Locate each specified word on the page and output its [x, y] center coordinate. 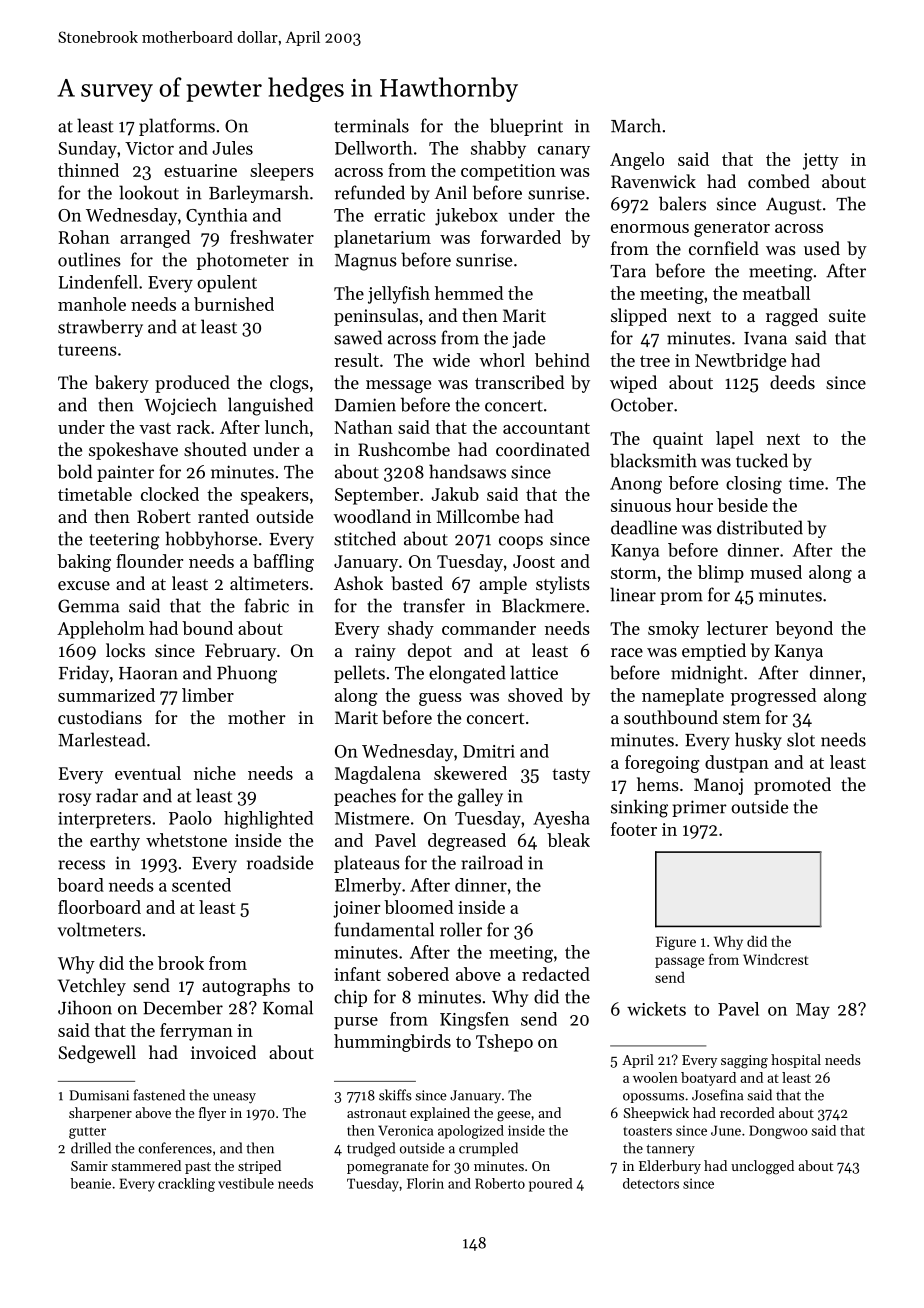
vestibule [246, 1183]
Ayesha [561, 820]
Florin [425, 1183]
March [636, 125]
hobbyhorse [211, 540]
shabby [498, 150]
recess [81, 865]
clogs [289, 384]
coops [521, 542]
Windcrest [775, 959]
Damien [365, 405]
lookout [149, 192]
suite [847, 315]
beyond [804, 630]
